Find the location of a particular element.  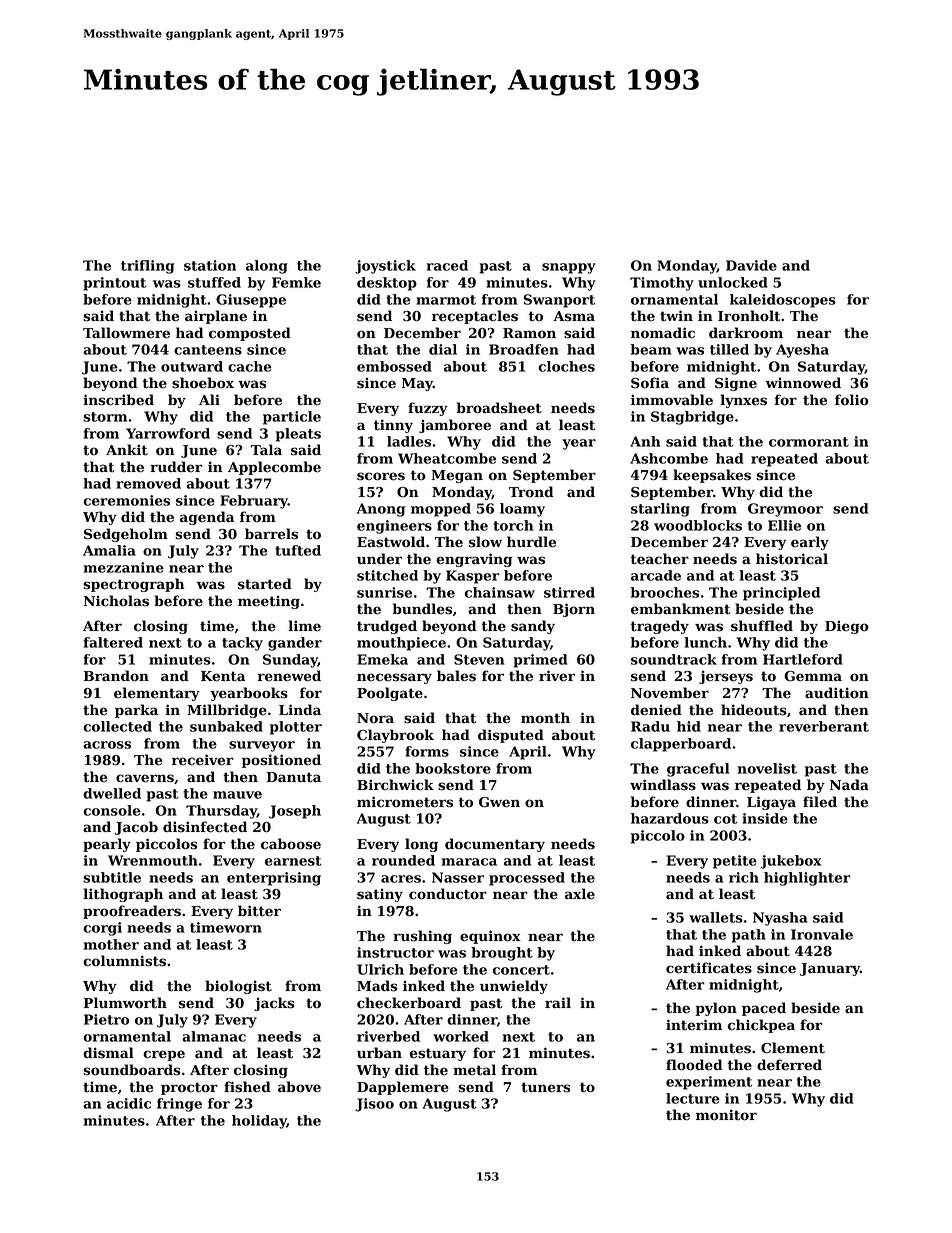

Yarrowford is located at coordinates (168, 433).
